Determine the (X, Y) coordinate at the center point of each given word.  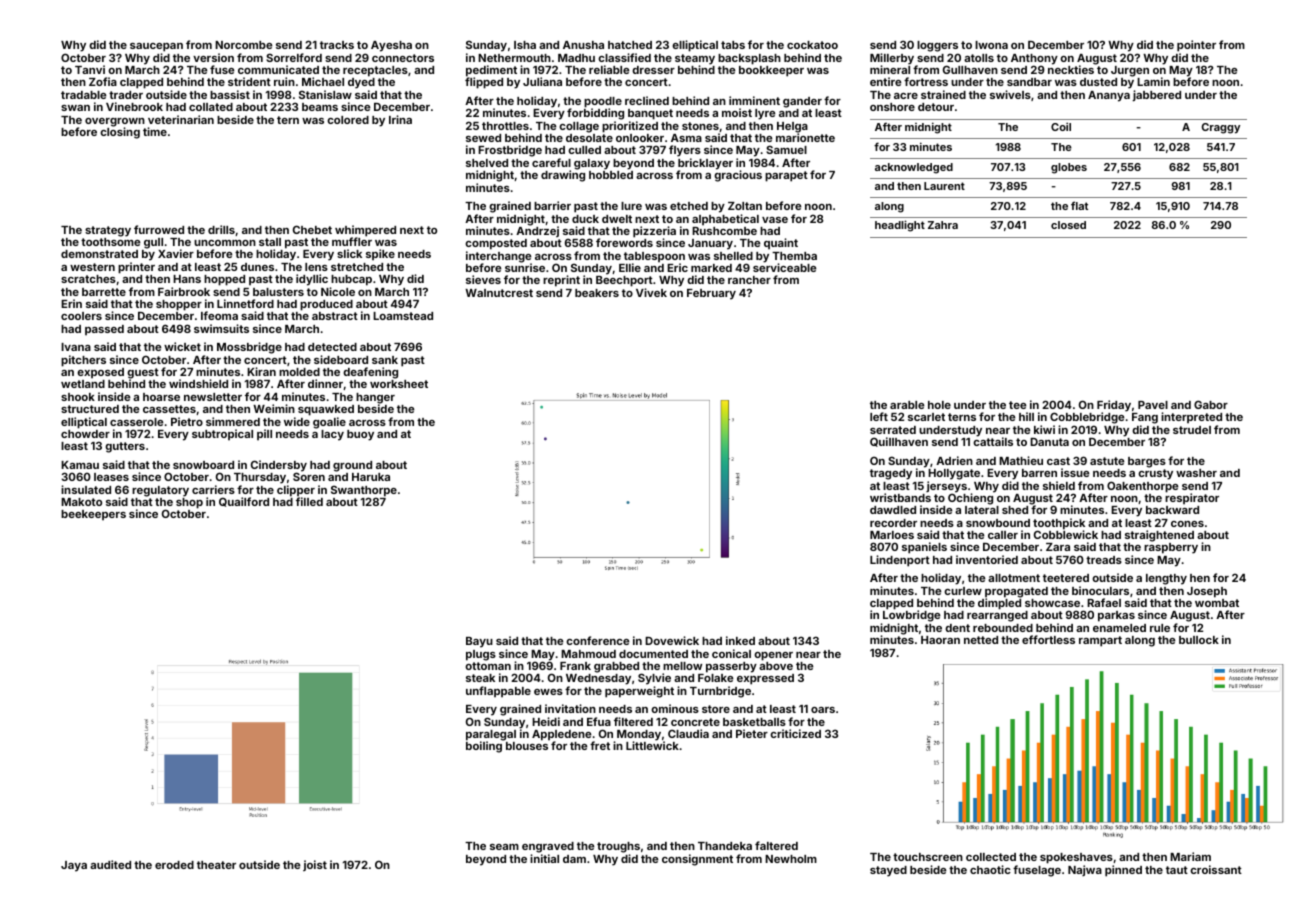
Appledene (562, 736)
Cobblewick (1066, 534)
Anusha (583, 45)
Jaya (74, 866)
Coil (1061, 126)
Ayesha (391, 46)
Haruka (371, 477)
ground (352, 466)
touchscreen (928, 857)
